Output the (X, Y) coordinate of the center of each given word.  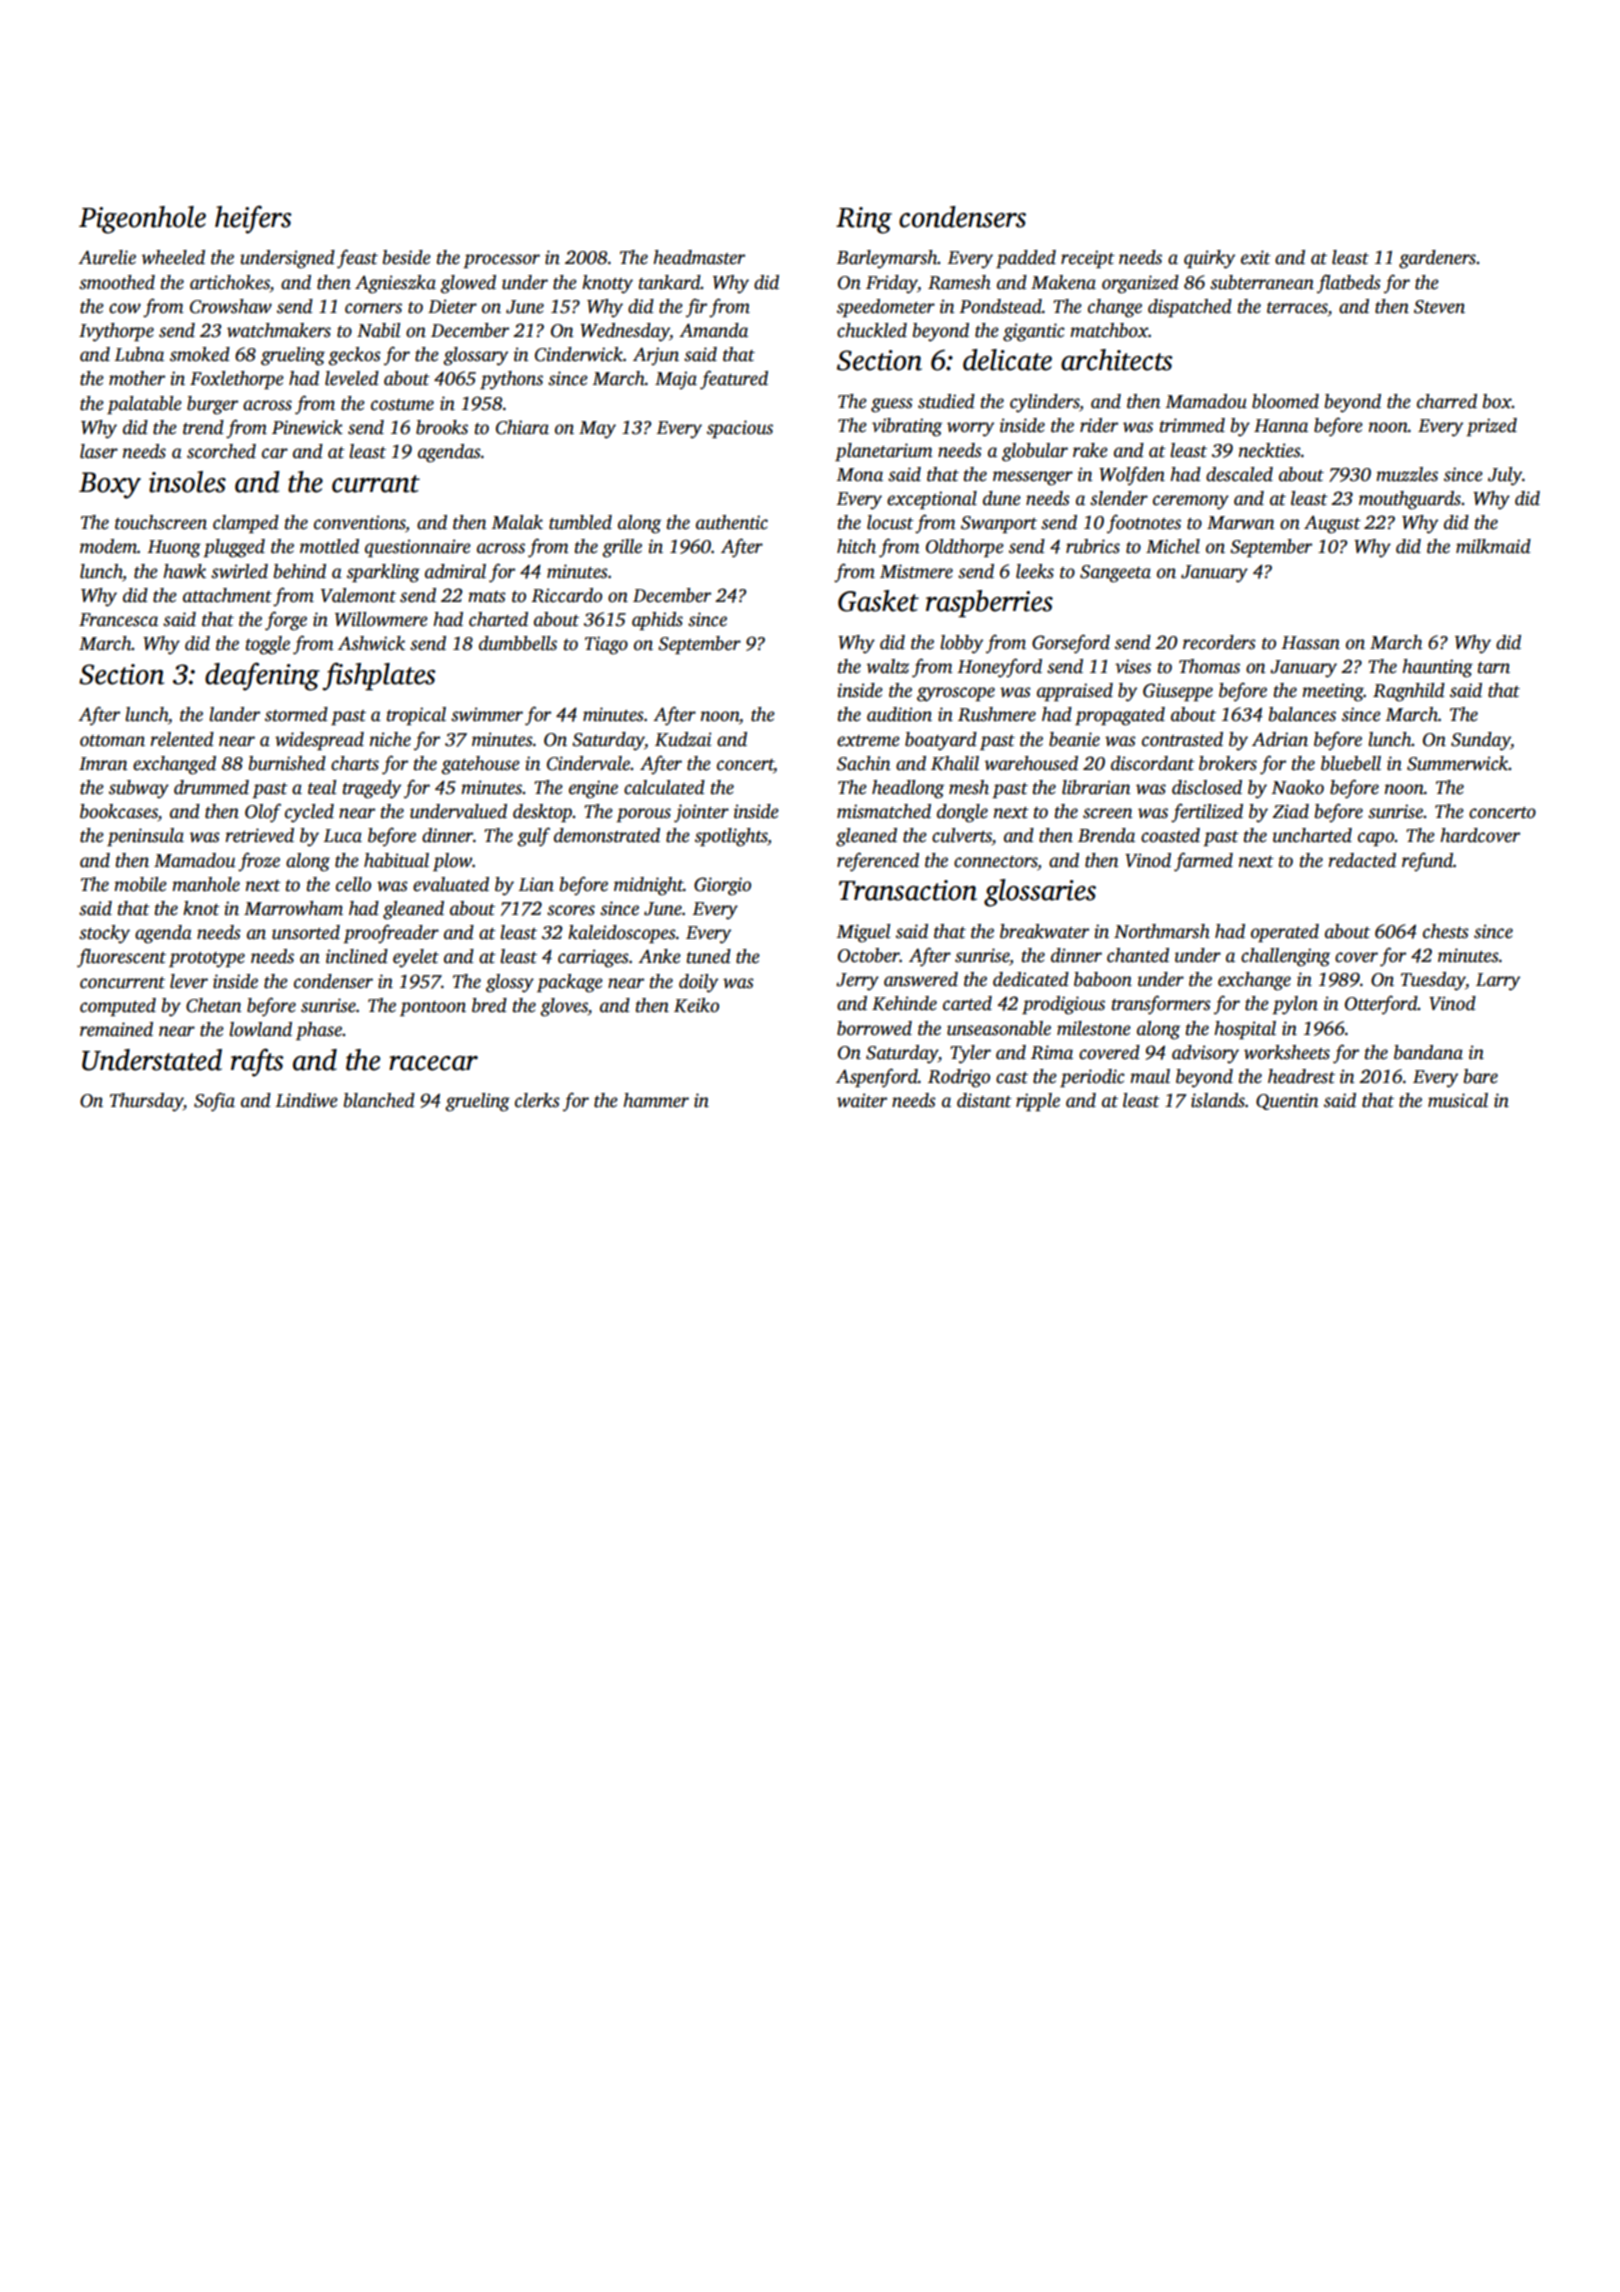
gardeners (1437, 259)
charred (1447, 401)
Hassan (1310, 643)
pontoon (433, 1008)
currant (376, 484)
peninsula (145, 837)
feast (357, 259)
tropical (416, 716)
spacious (740, 429)
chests (1446, 931)
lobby (961, 644)
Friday (892, 284)
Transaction (908, 890)
